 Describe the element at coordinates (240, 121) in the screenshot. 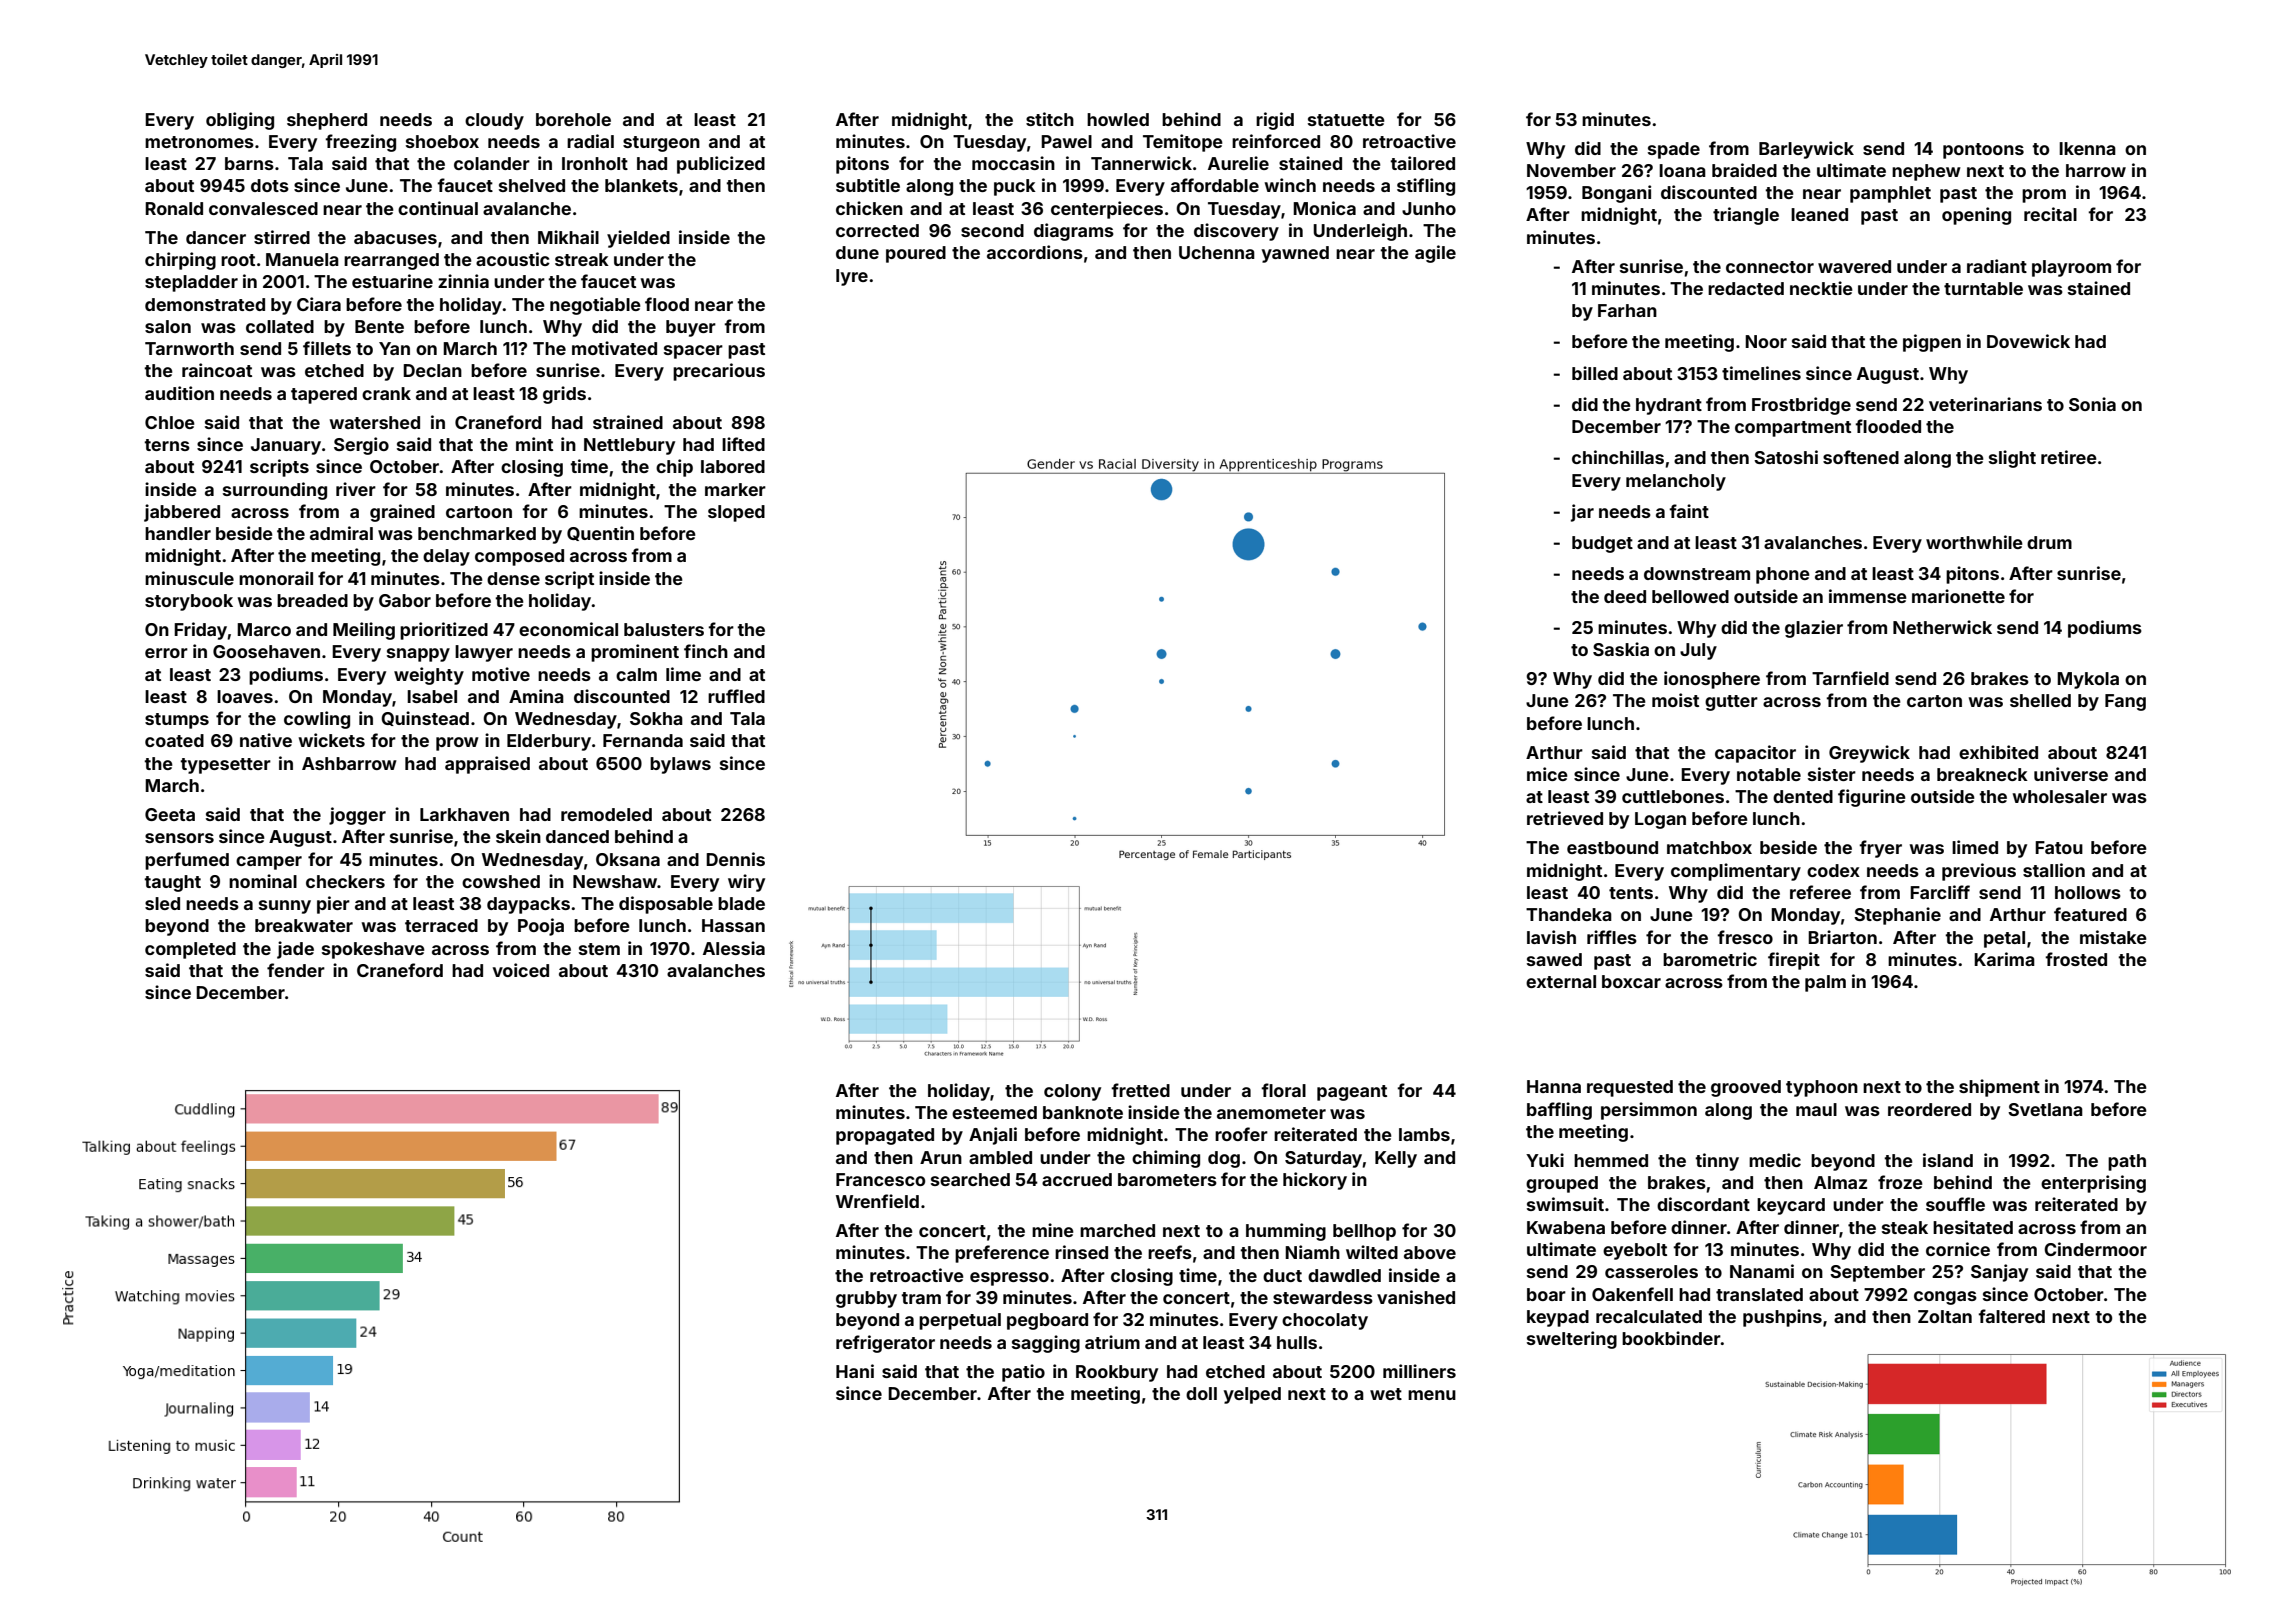

I see `obliging` at that location.
